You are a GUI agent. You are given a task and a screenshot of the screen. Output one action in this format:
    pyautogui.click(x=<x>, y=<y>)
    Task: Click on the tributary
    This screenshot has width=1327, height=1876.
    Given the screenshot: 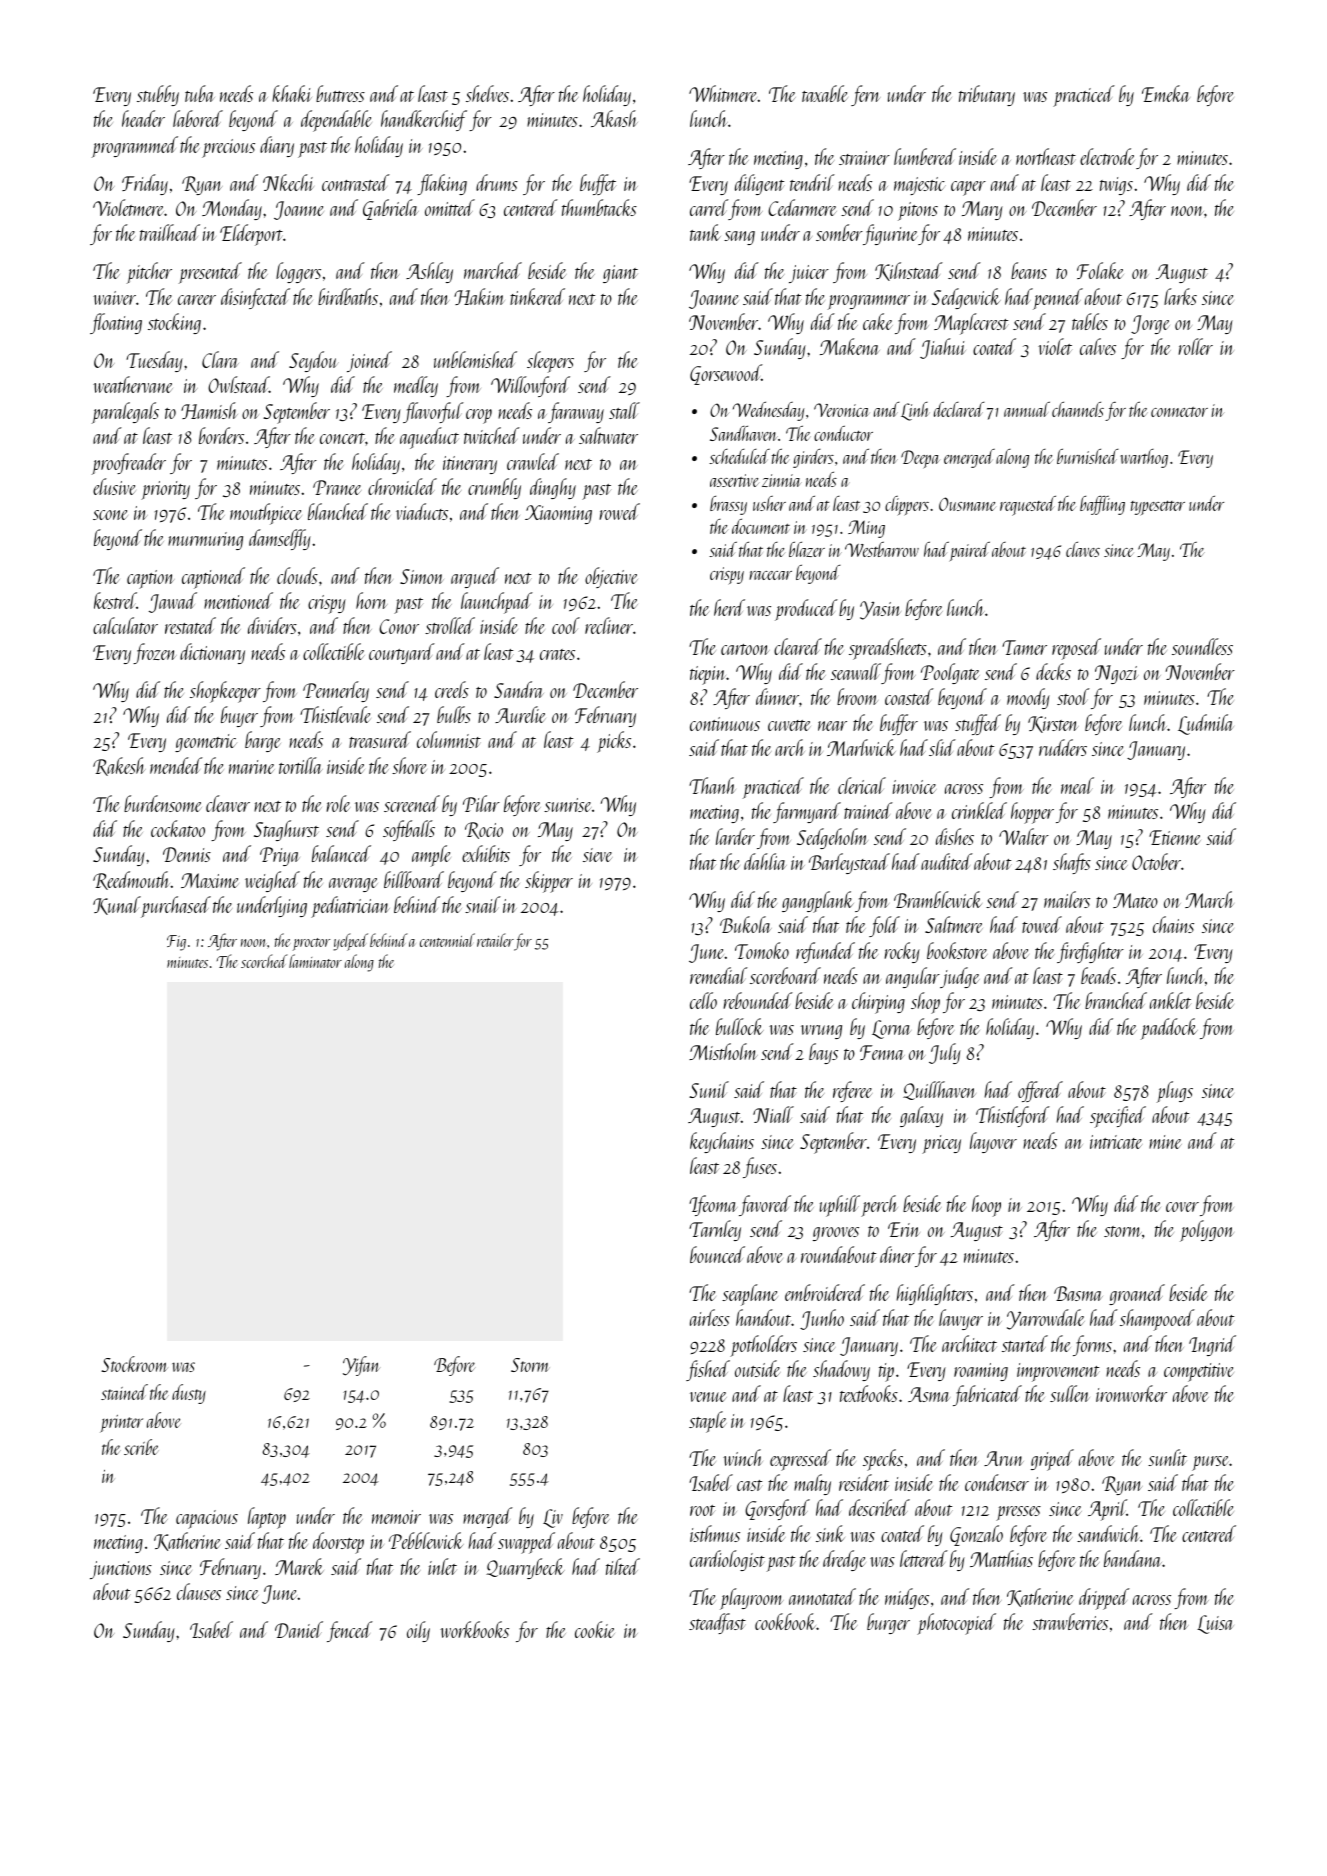 What is the action you would take?
    pyautogui.click(x=987, y=95)
